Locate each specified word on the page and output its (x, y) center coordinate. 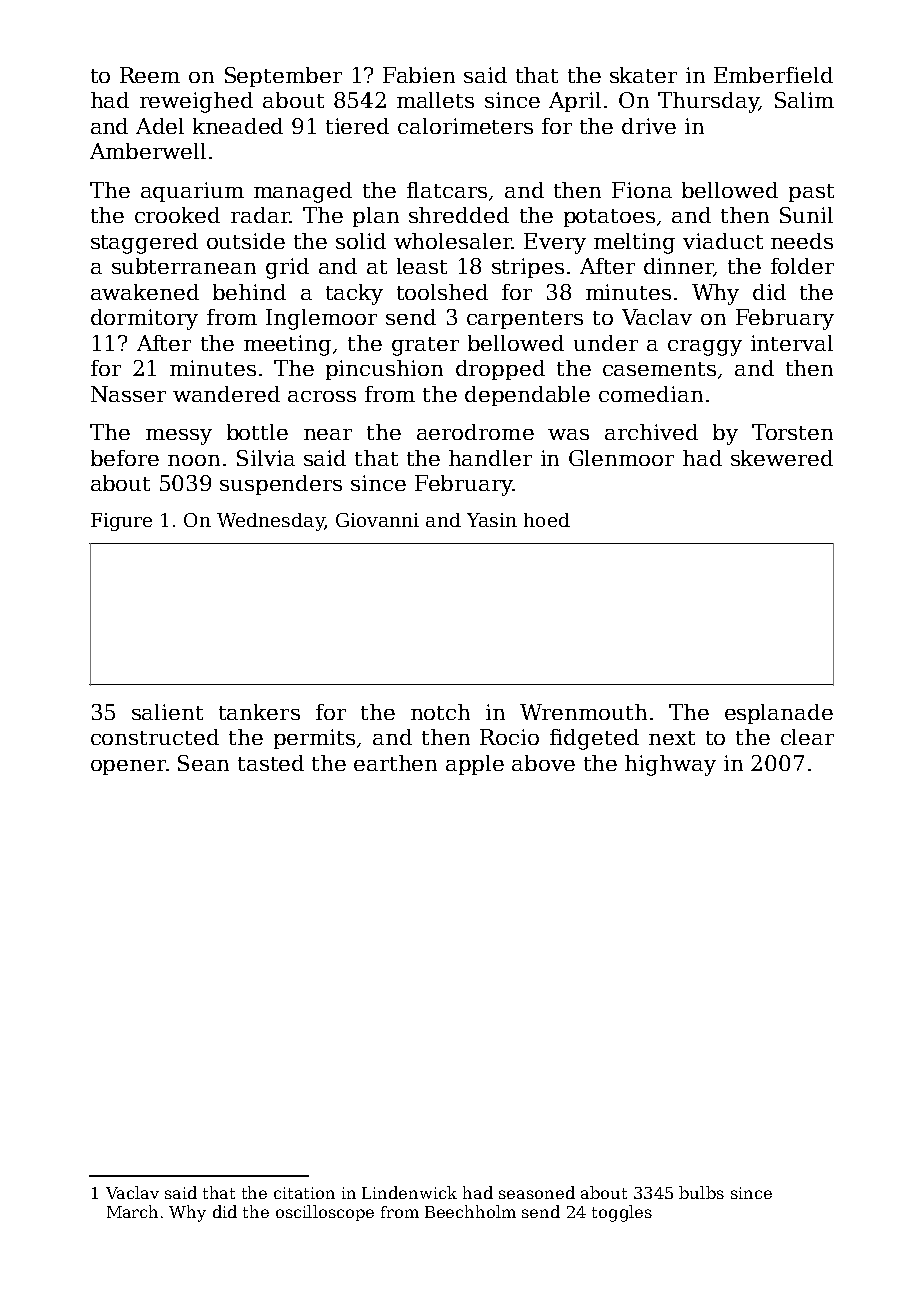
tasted (271, 763)
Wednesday (270, 522)
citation (304, 1193)
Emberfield (773, 75)
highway (670, 765)
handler (490, 458)
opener (128, 767)
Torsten (792, 432)
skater (643, 75)
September (283, 77)
